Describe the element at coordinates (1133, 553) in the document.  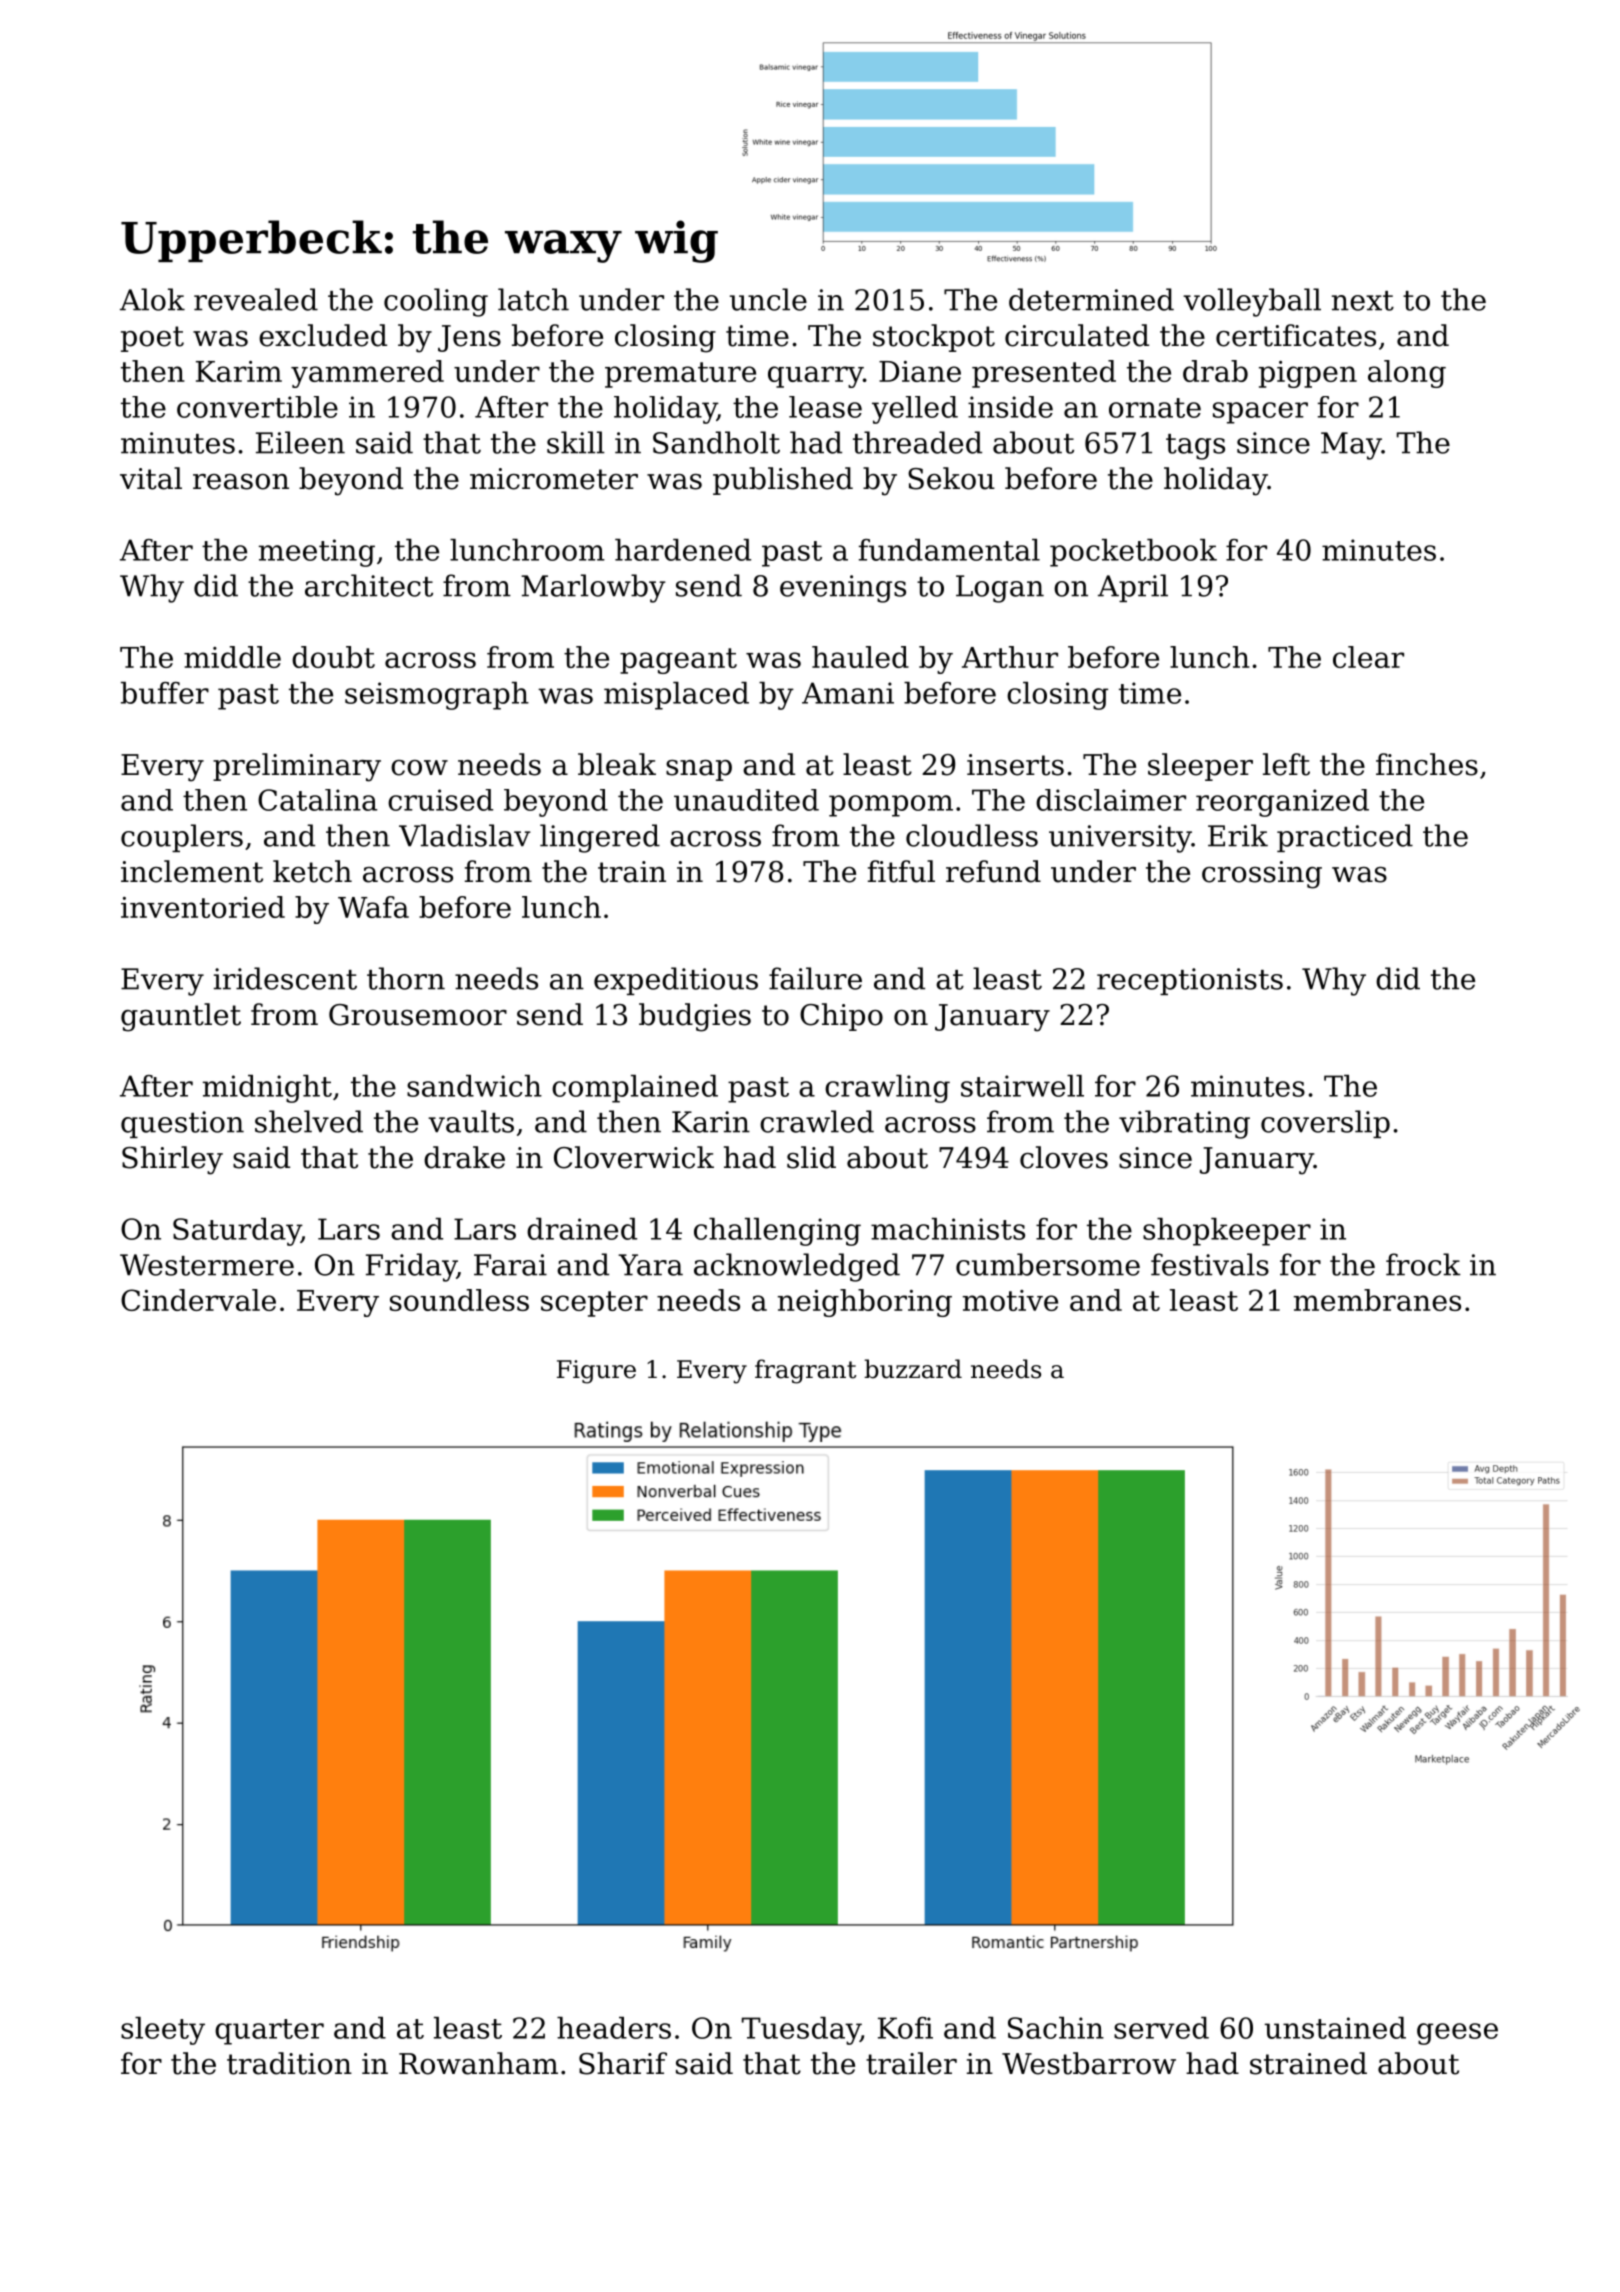
I see `pocketbook` at that location.
